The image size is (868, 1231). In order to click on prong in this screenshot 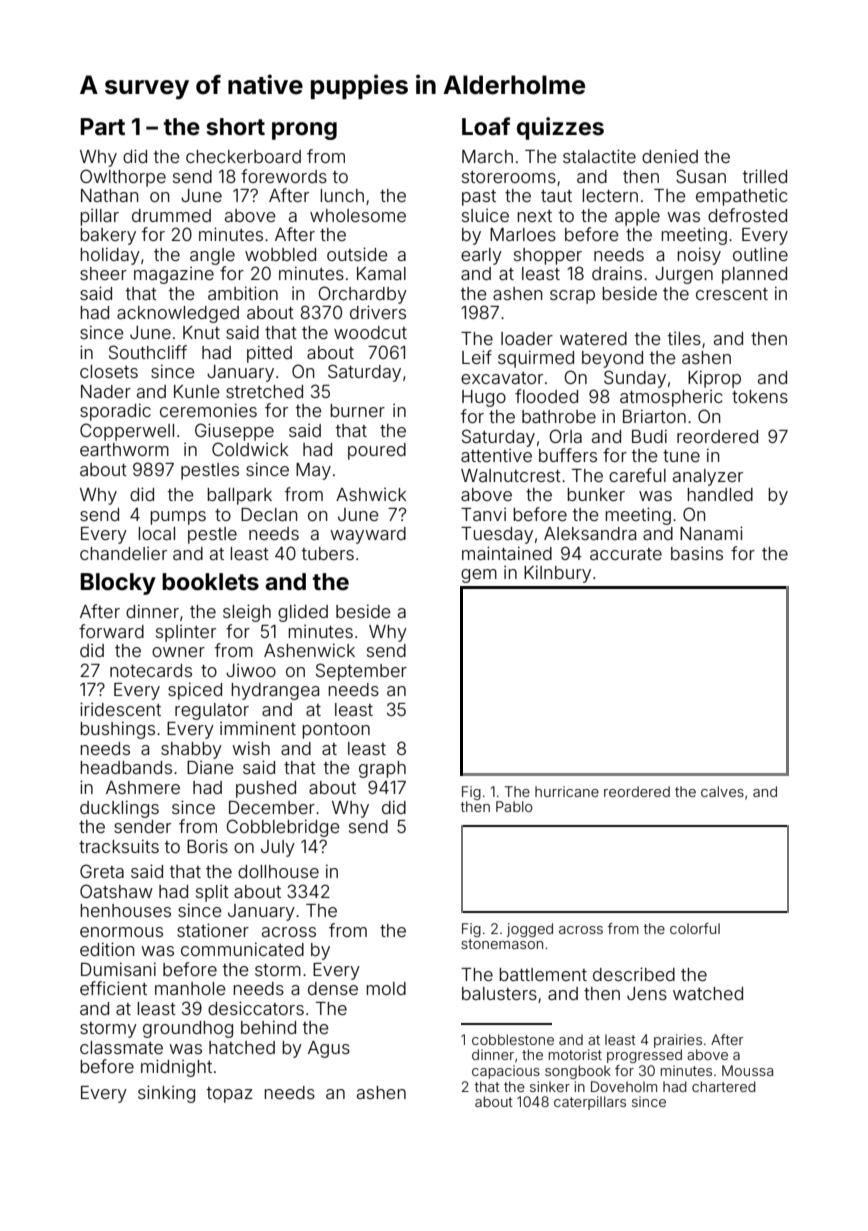, I will do `click(304, 131)`.
